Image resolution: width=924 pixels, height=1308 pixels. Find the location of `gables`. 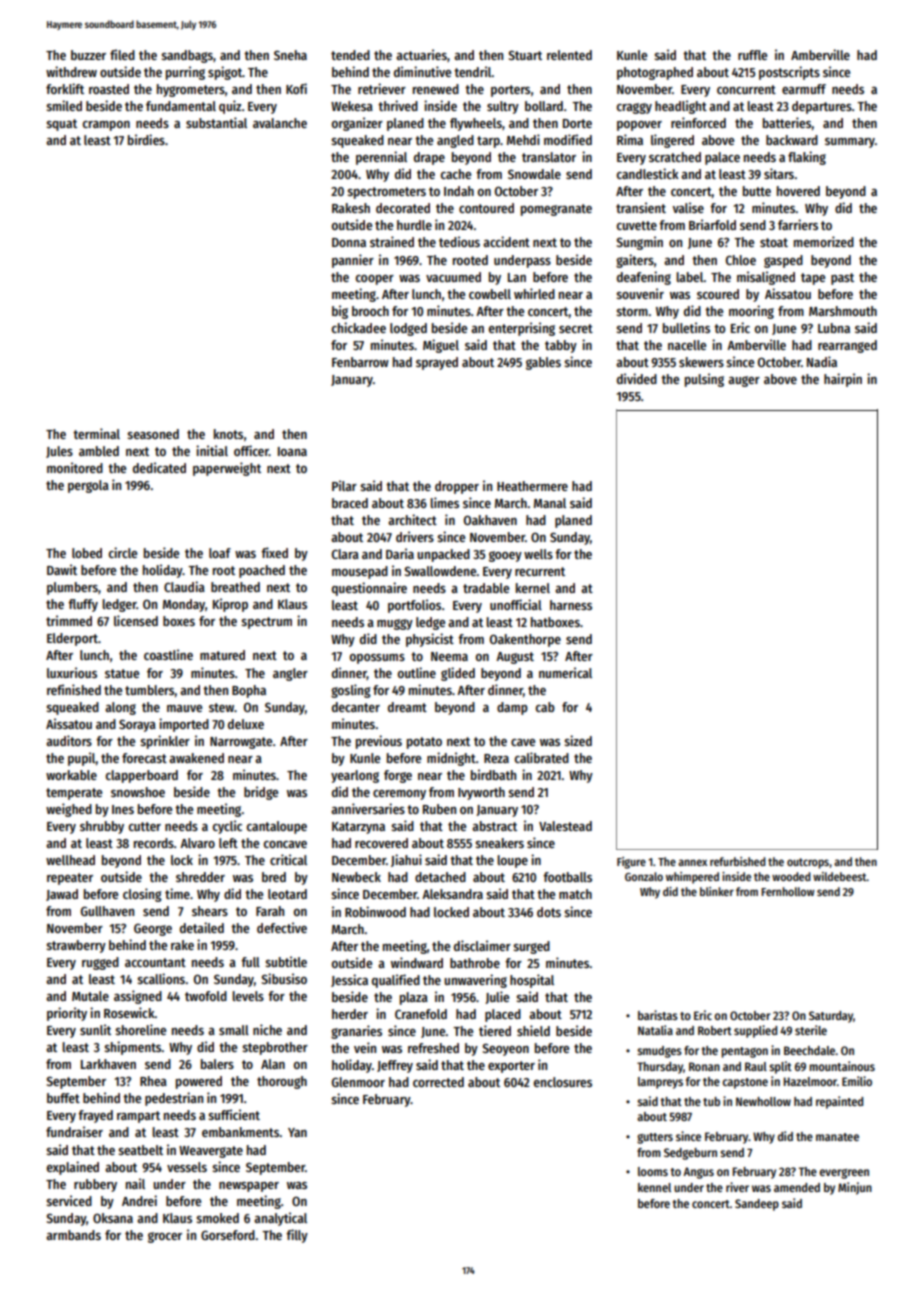

gables is located at coordinates (543, 363).
